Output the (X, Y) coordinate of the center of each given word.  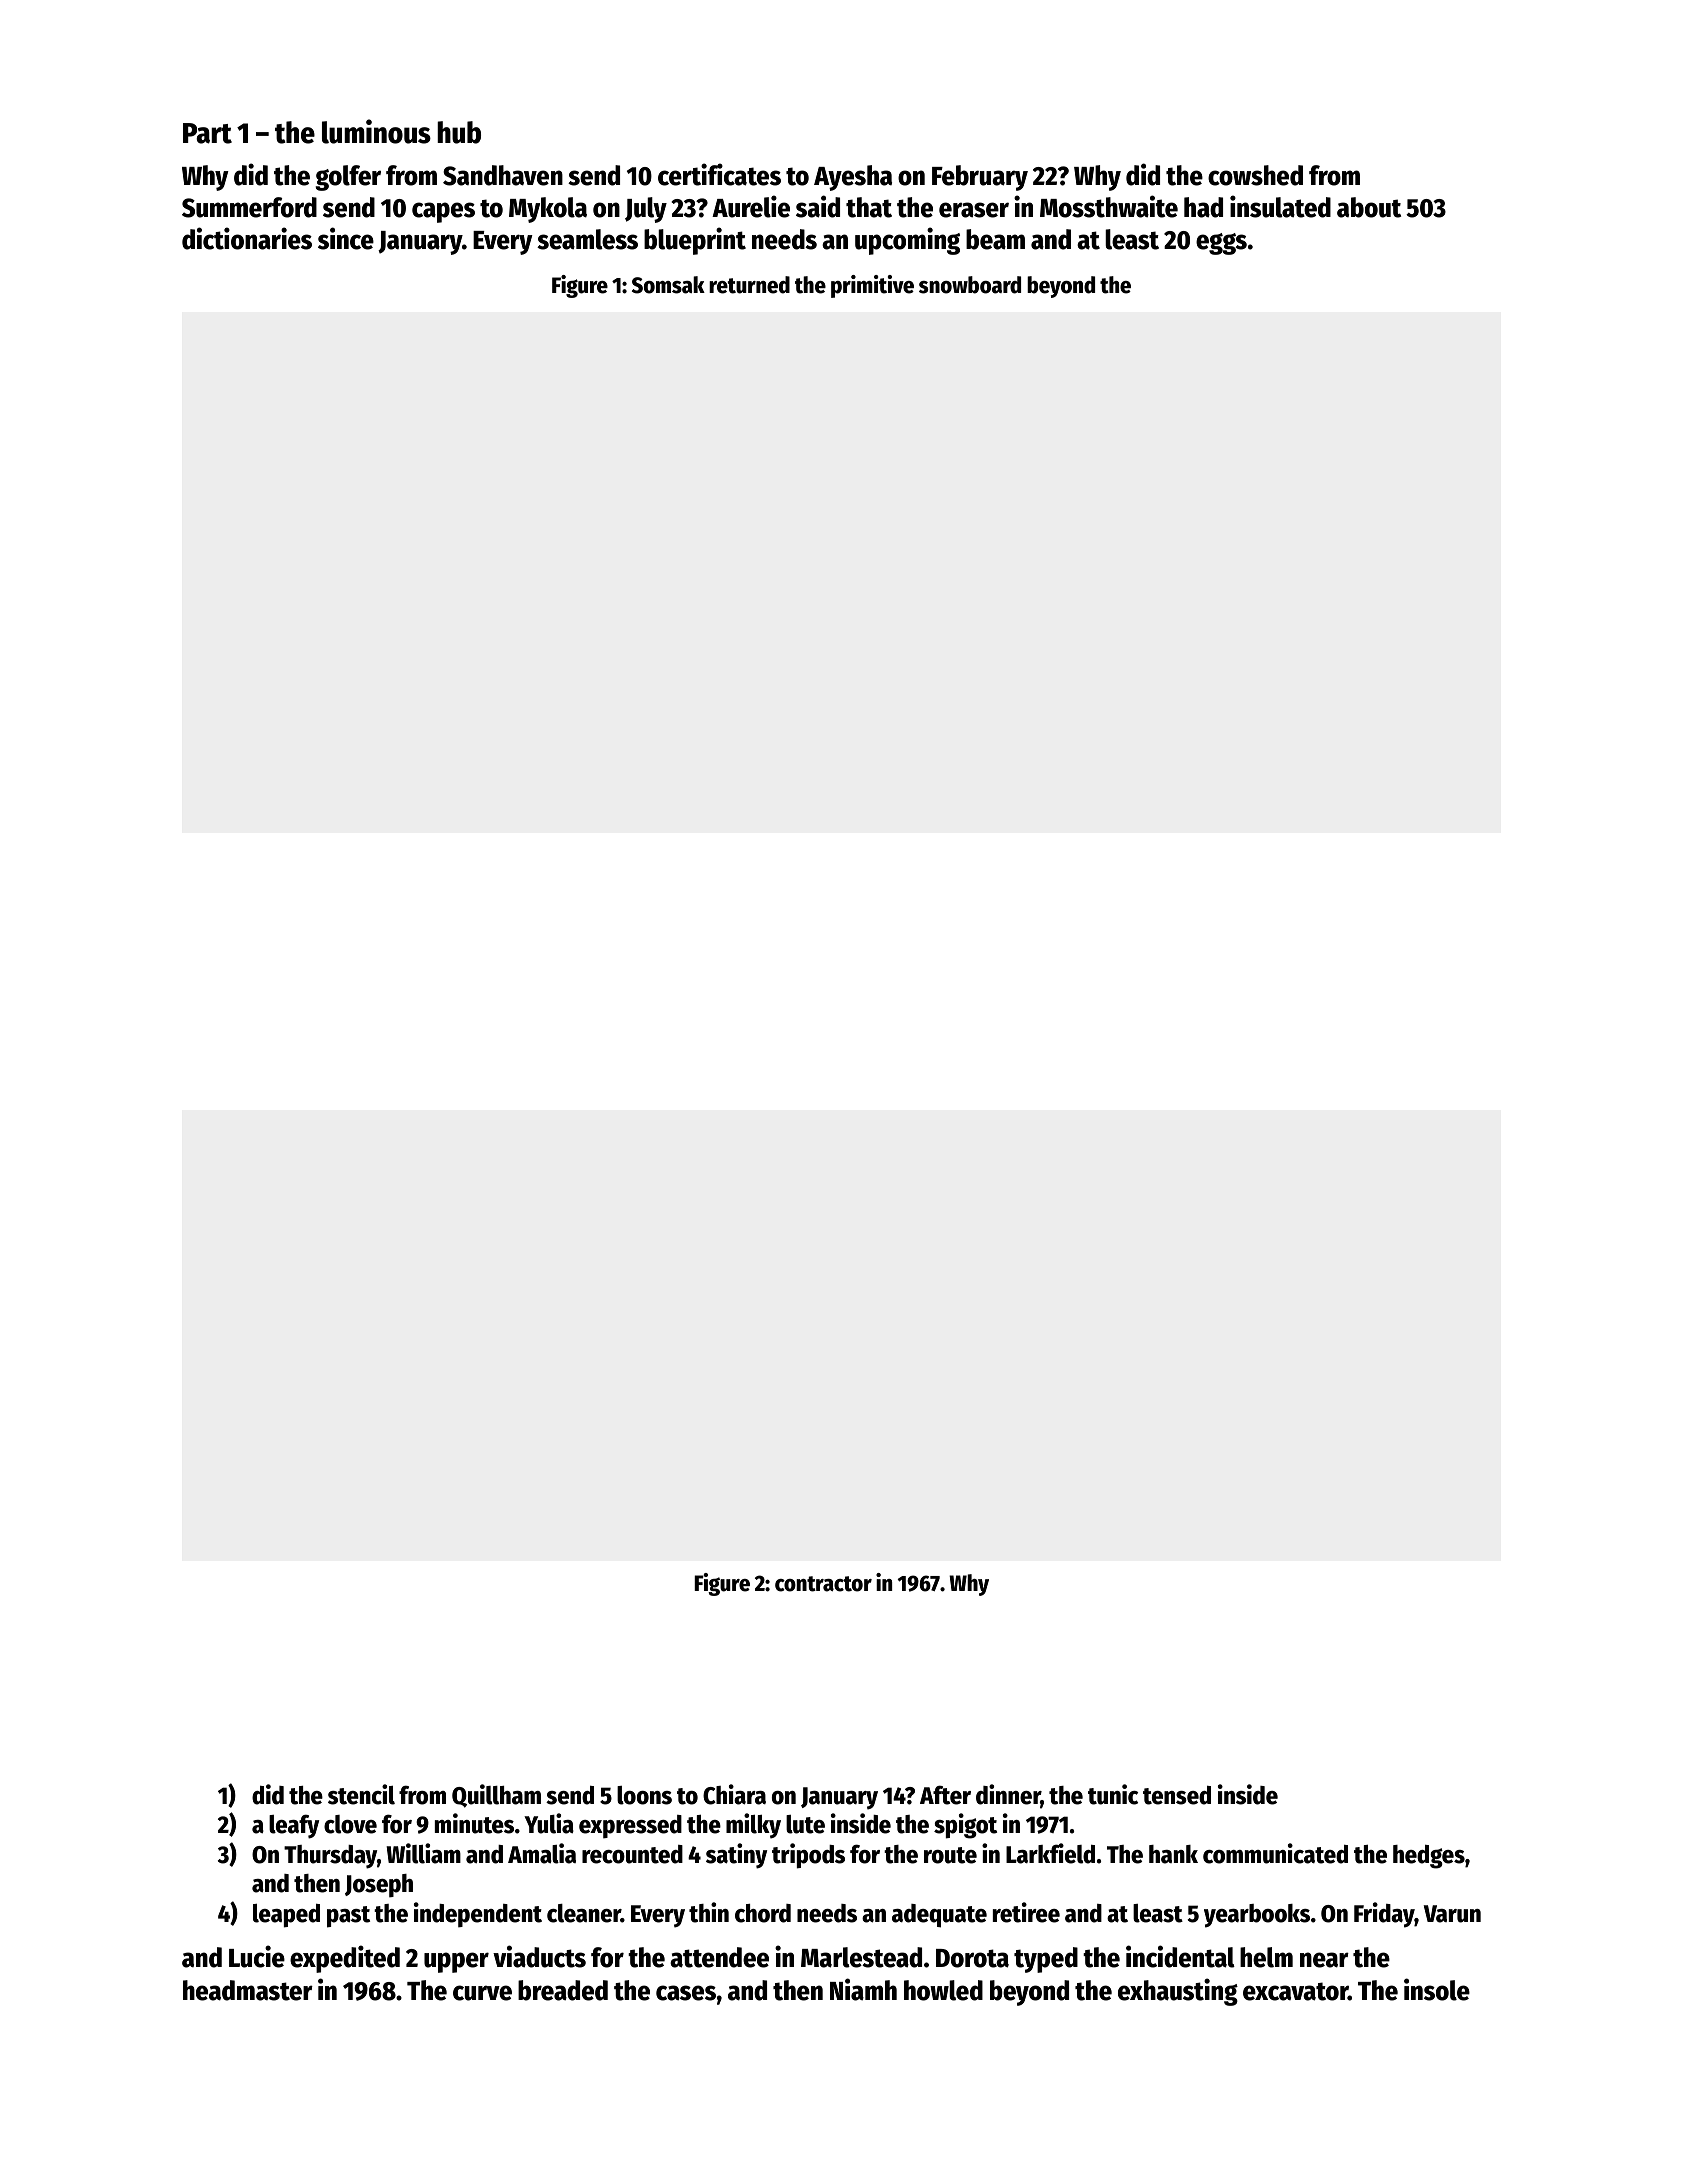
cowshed (1255, 175)
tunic (1113, 1794)
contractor (823, 1584)
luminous (376, 131)
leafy (294, 1826)
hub (459, 132)
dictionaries (247, 238)
